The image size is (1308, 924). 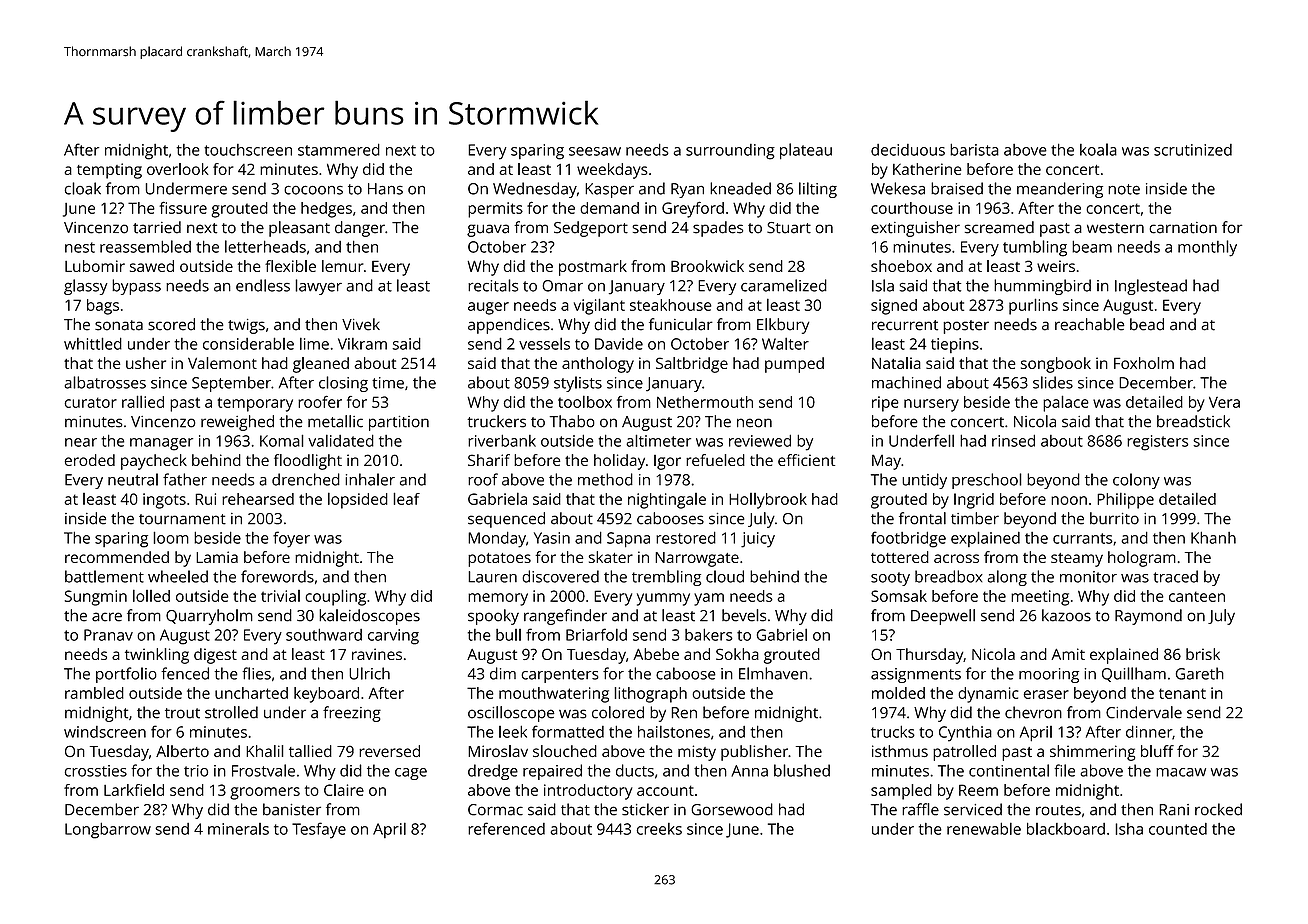 I want to click on Amit, so click(x=1068, y=654).
